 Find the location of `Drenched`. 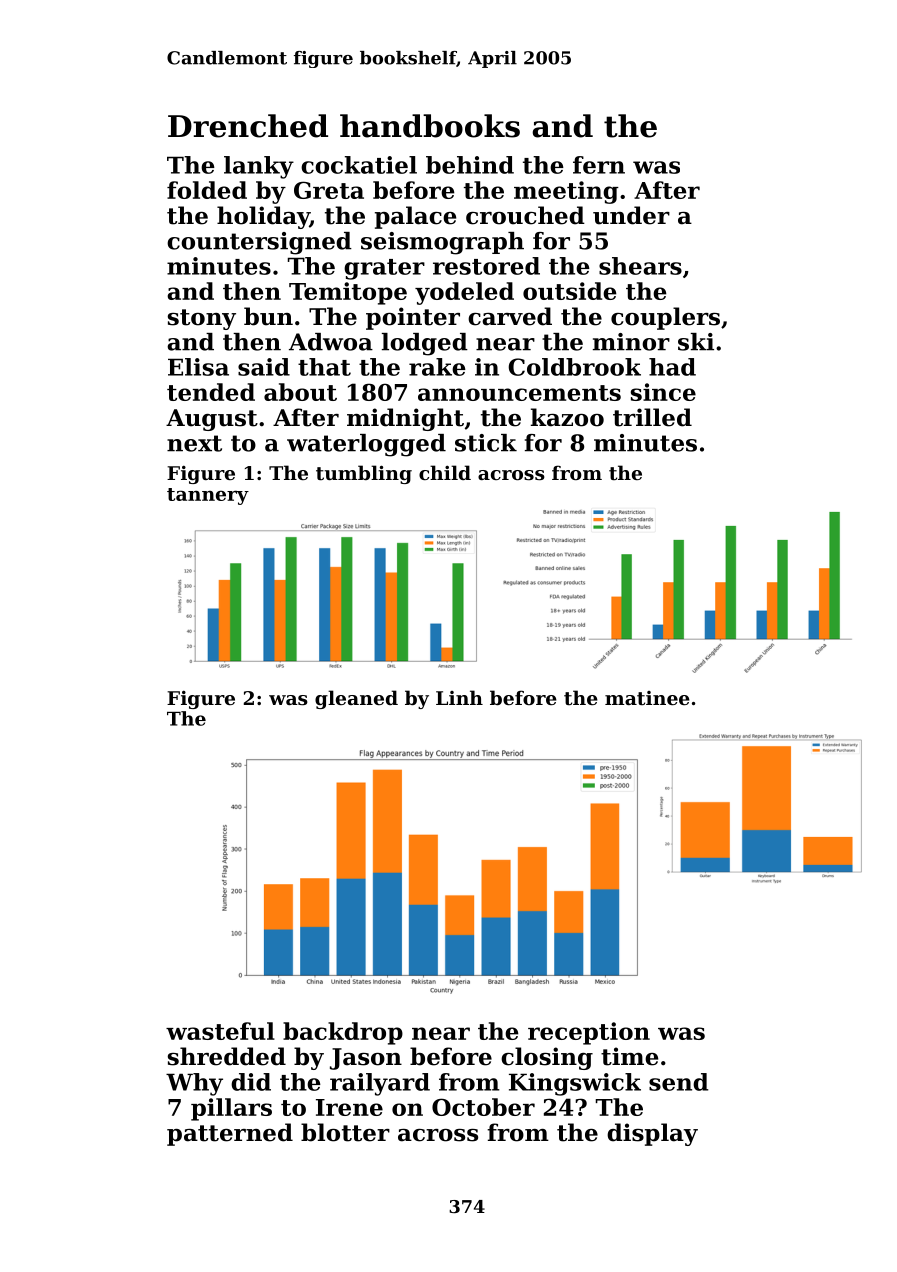

Drenched is located at coordinates (248, 126).
